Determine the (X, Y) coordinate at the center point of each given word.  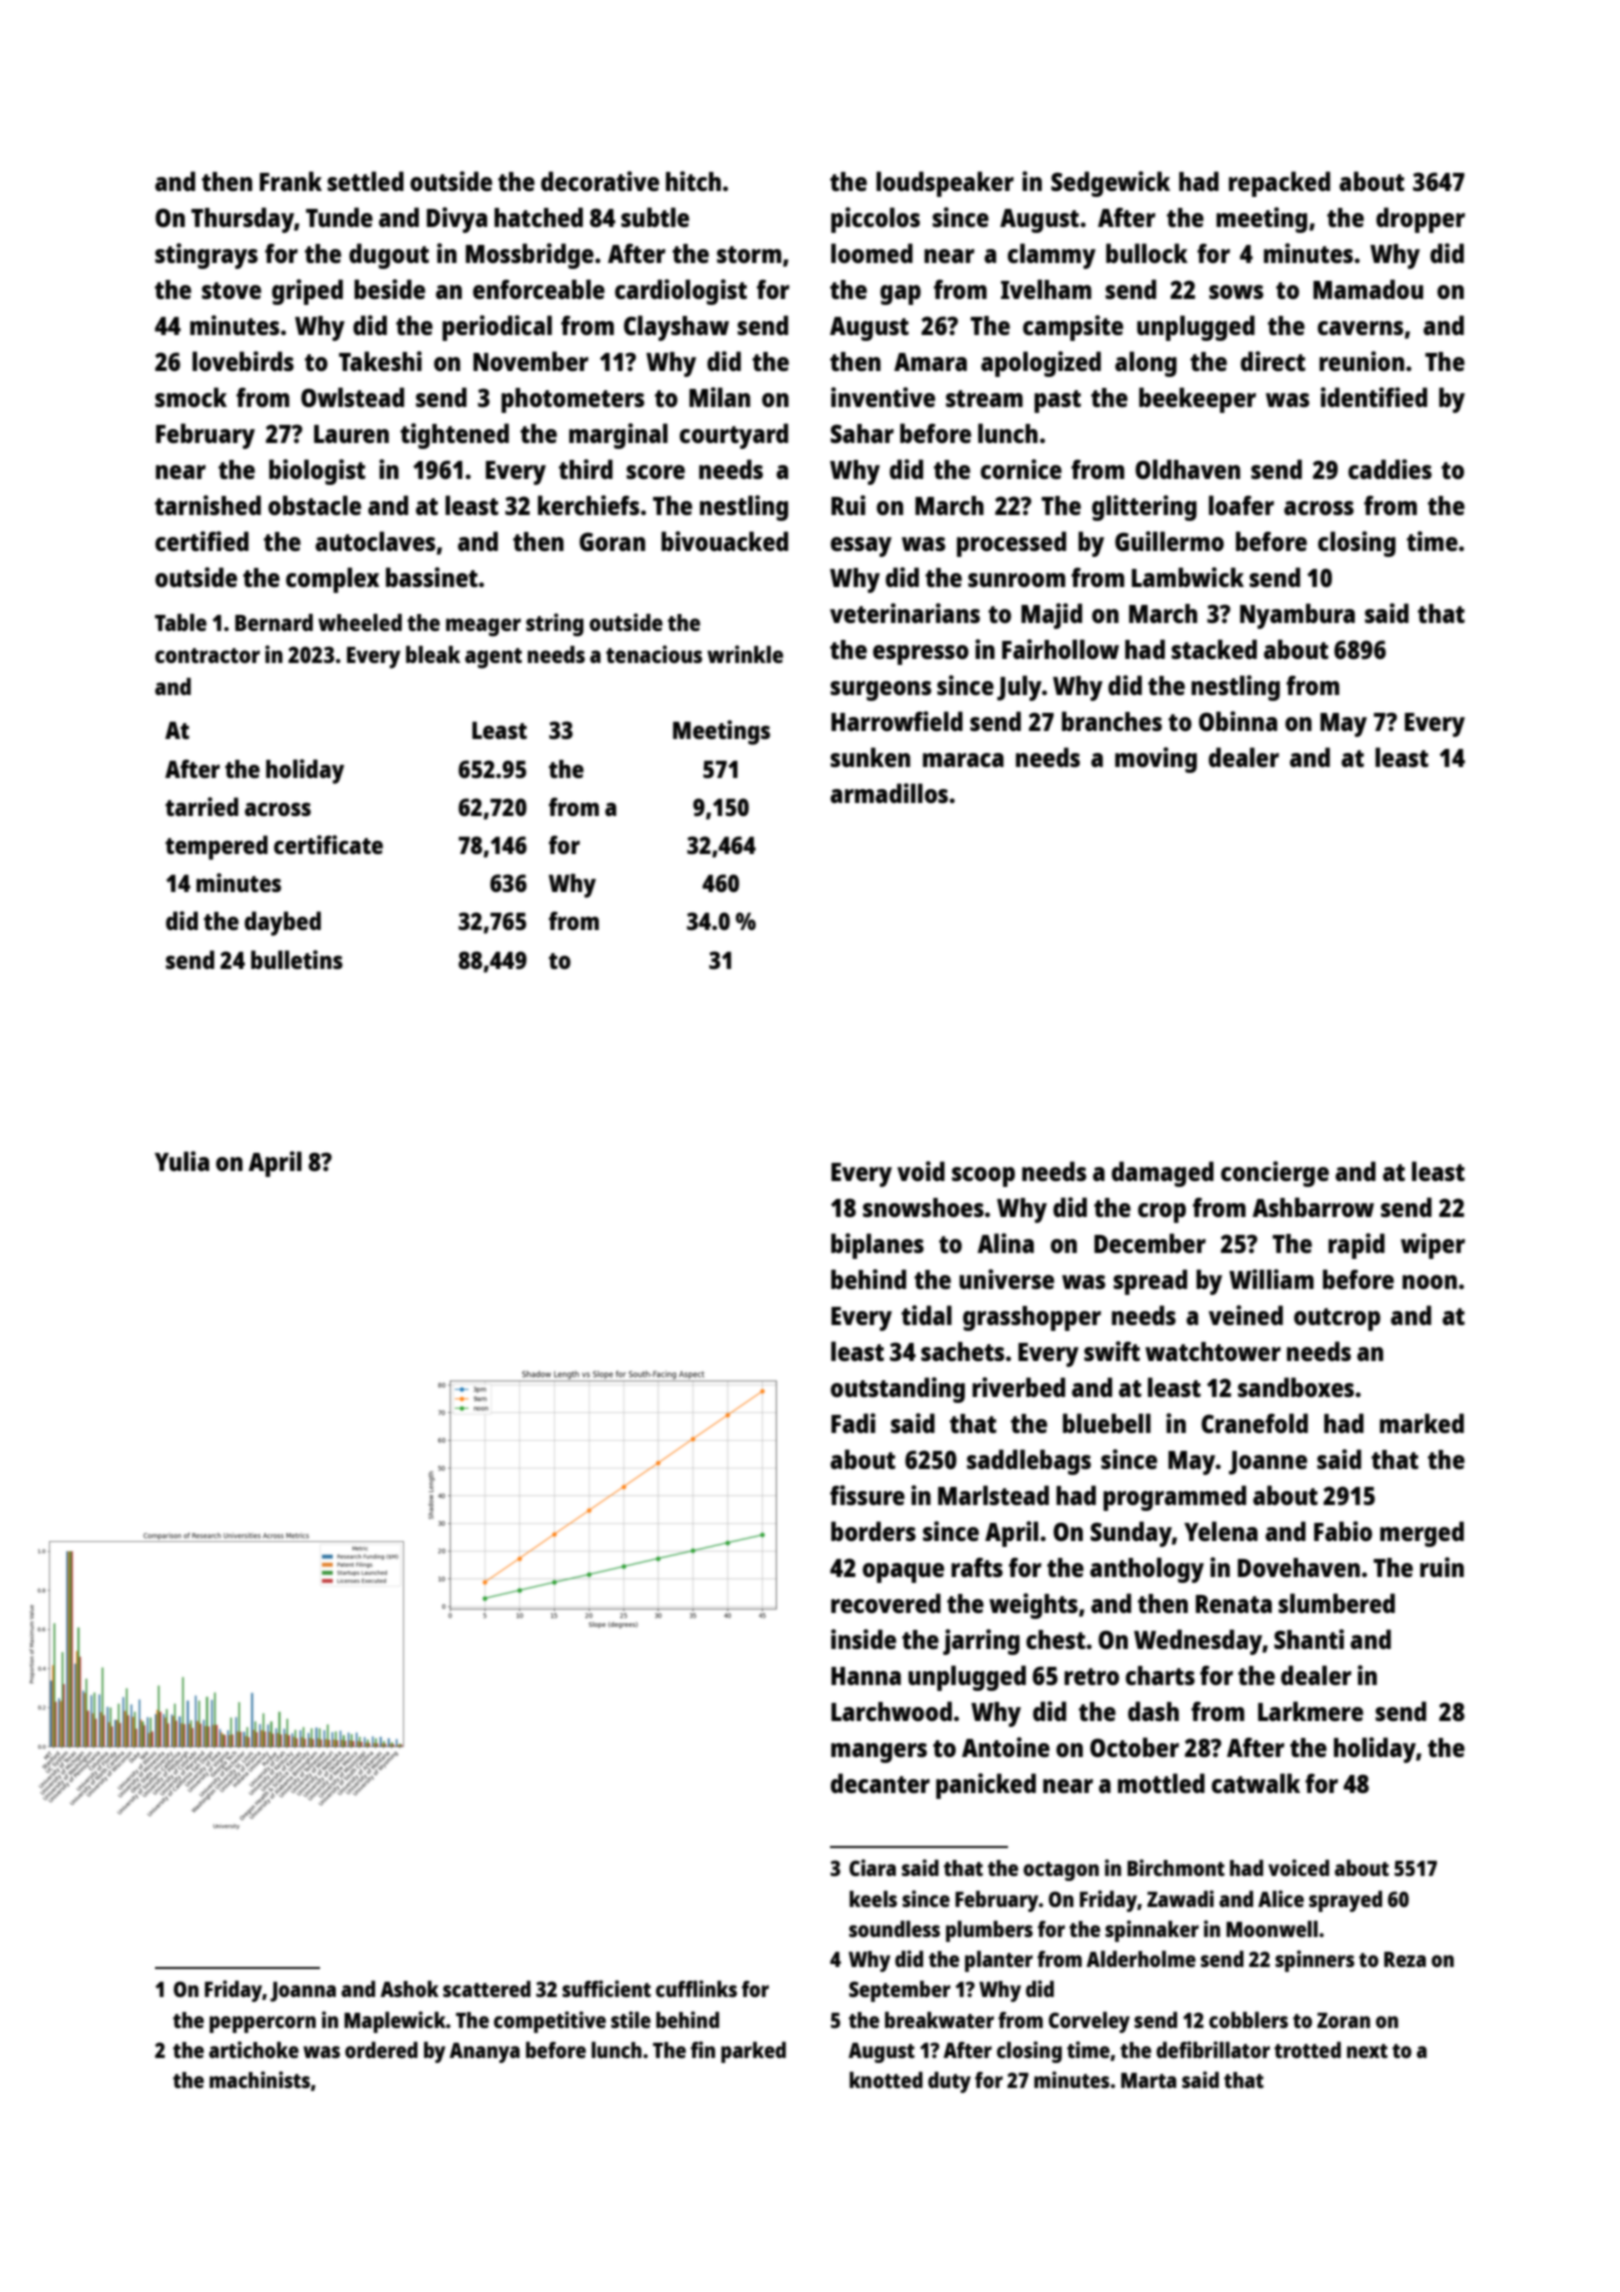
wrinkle (745, 654)
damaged (1163, 1174)
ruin (1442, 1567)
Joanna (303, 1992)
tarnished (208, 505)
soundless (894, 1929)
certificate (328, 844)
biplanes (877, 1246)
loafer (1241, 505)
